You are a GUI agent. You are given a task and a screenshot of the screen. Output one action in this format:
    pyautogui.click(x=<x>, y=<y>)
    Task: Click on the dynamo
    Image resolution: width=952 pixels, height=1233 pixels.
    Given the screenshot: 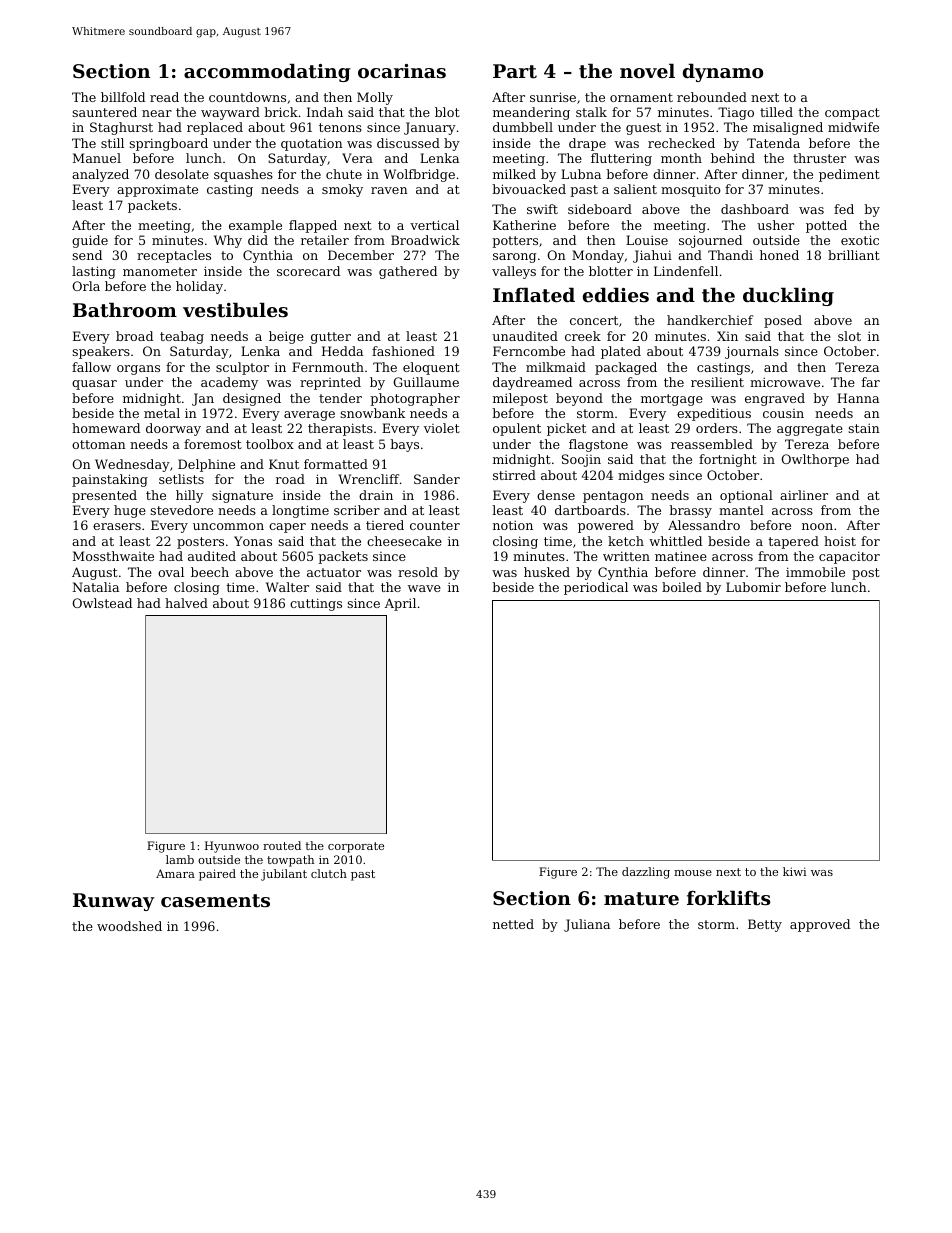 What is the action you would take?
    pyautogui.click(x=723, y=72)
